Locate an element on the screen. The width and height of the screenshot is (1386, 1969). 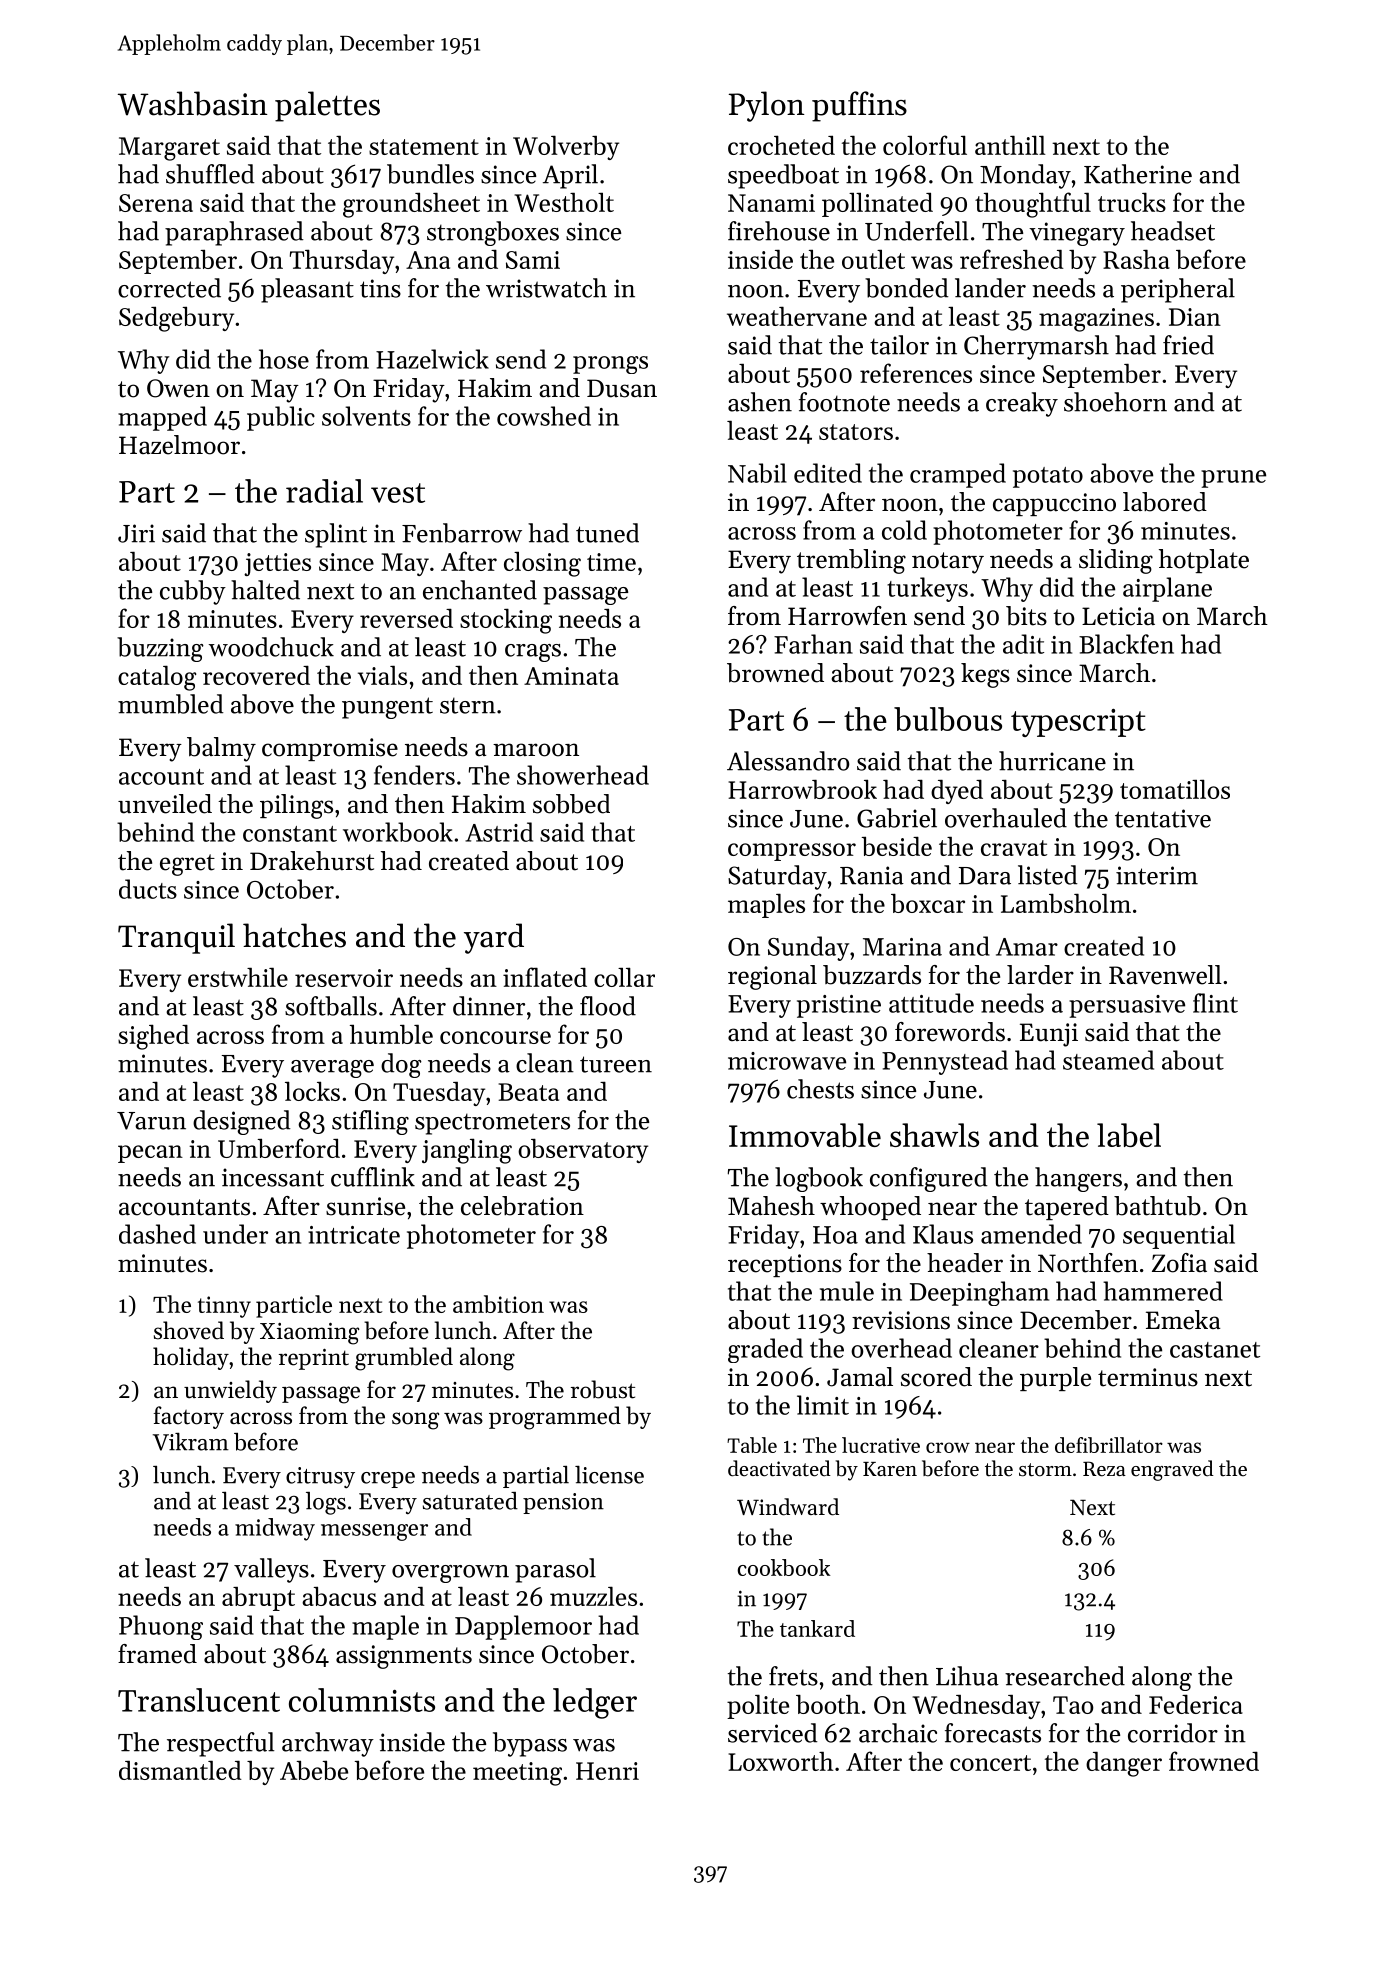
time is located at coordinates (611, 562).
